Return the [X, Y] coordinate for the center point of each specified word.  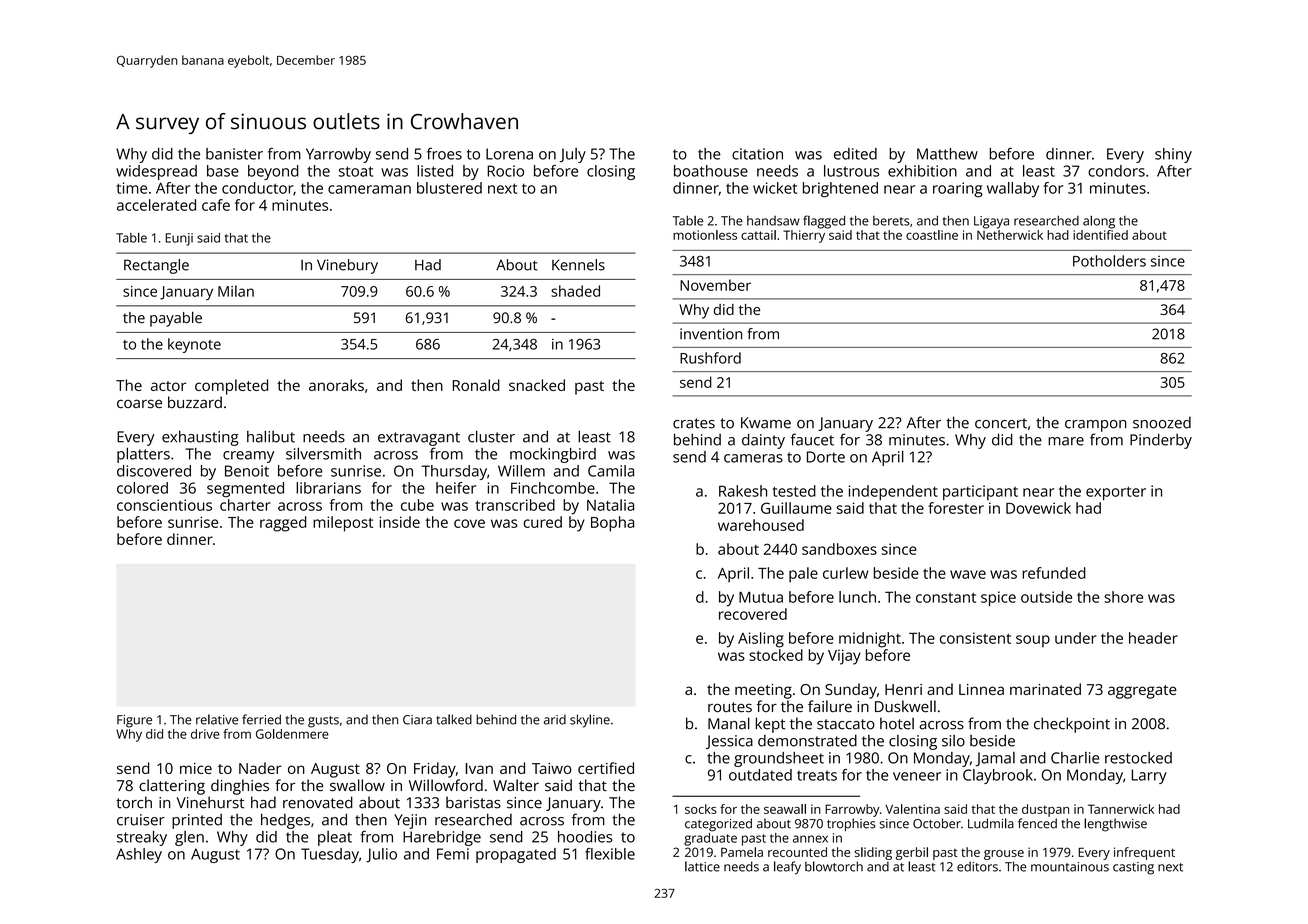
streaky [142, 838]
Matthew [947, 154]
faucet [812, 439]
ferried [261, 719]
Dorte [826, 457]
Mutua [761, 597]
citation [757, 154]
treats [817, 775]
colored [142, 488]
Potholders [1109, 261]
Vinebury [347, 266]
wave [968, 574]
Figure [134, 721]
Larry [1149, 776]
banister [234, 154]
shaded [575, 291]
